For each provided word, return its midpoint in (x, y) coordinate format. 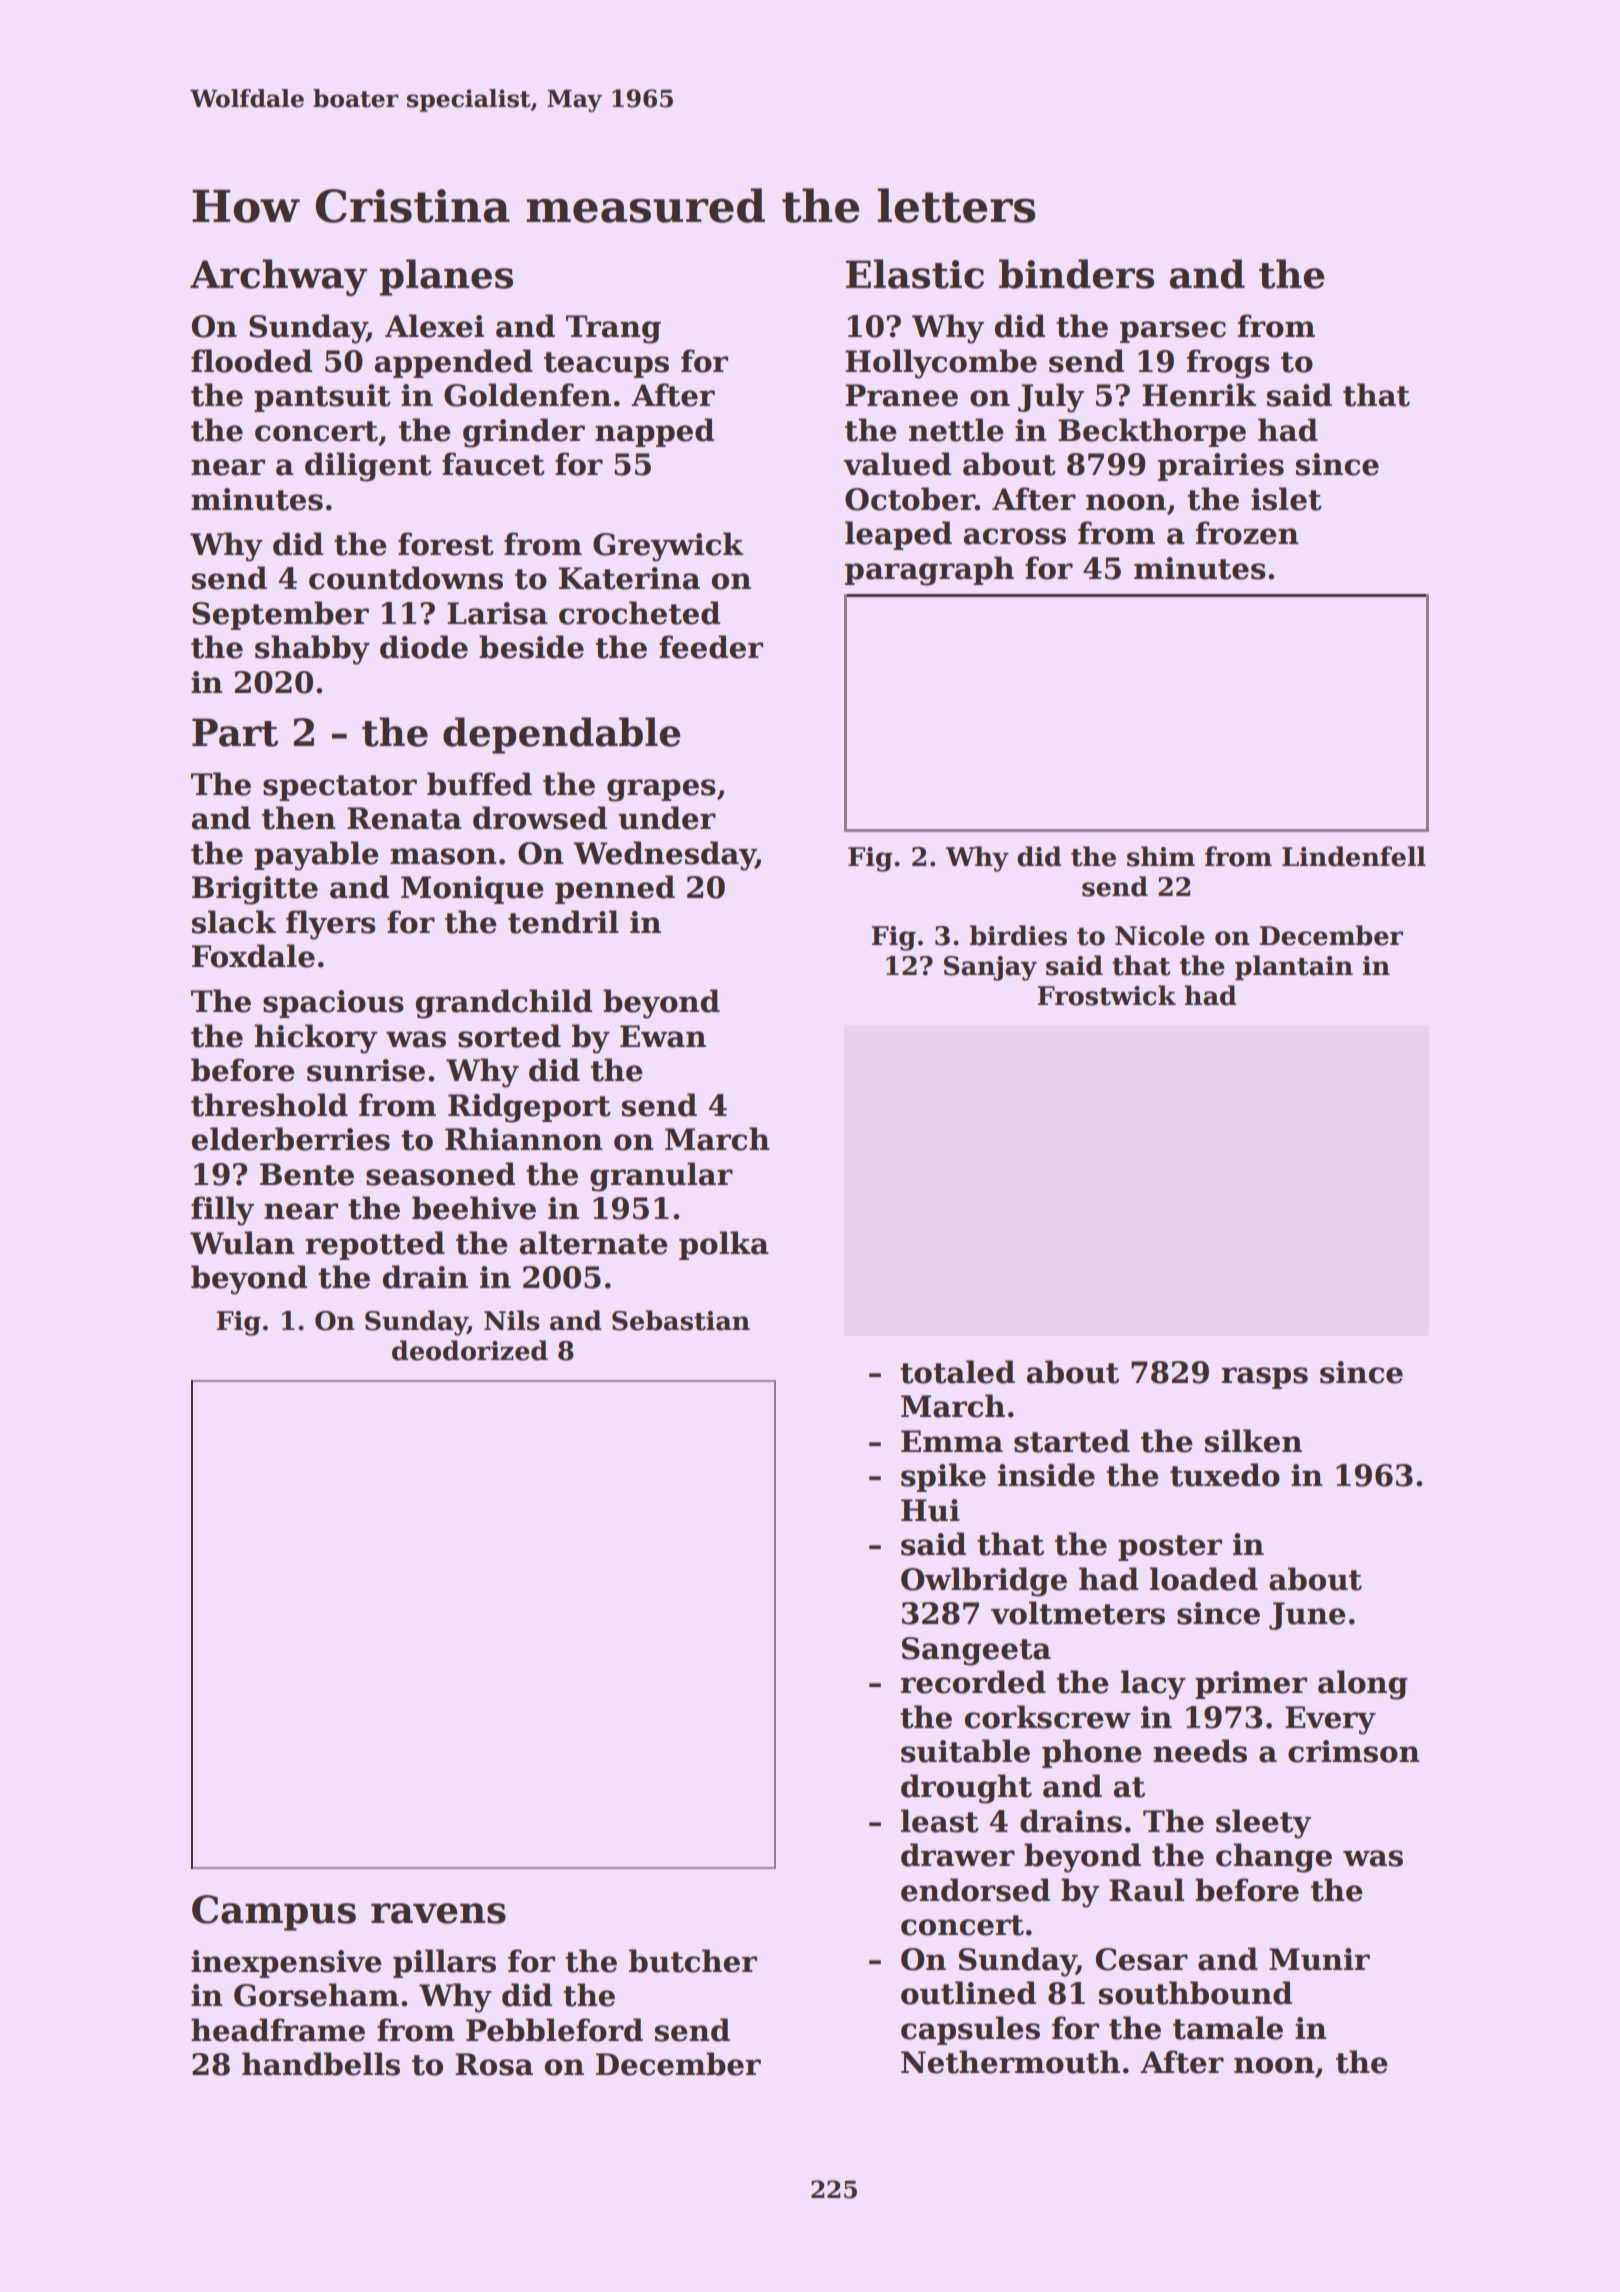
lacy (1153, 1685)
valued (897, 464)
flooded (251, 361)
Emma (952, 1441)
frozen (1247, 533)
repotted (375, 1245)
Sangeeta (976, 1651)
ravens (438, 1913)
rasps (1264, 1378)
